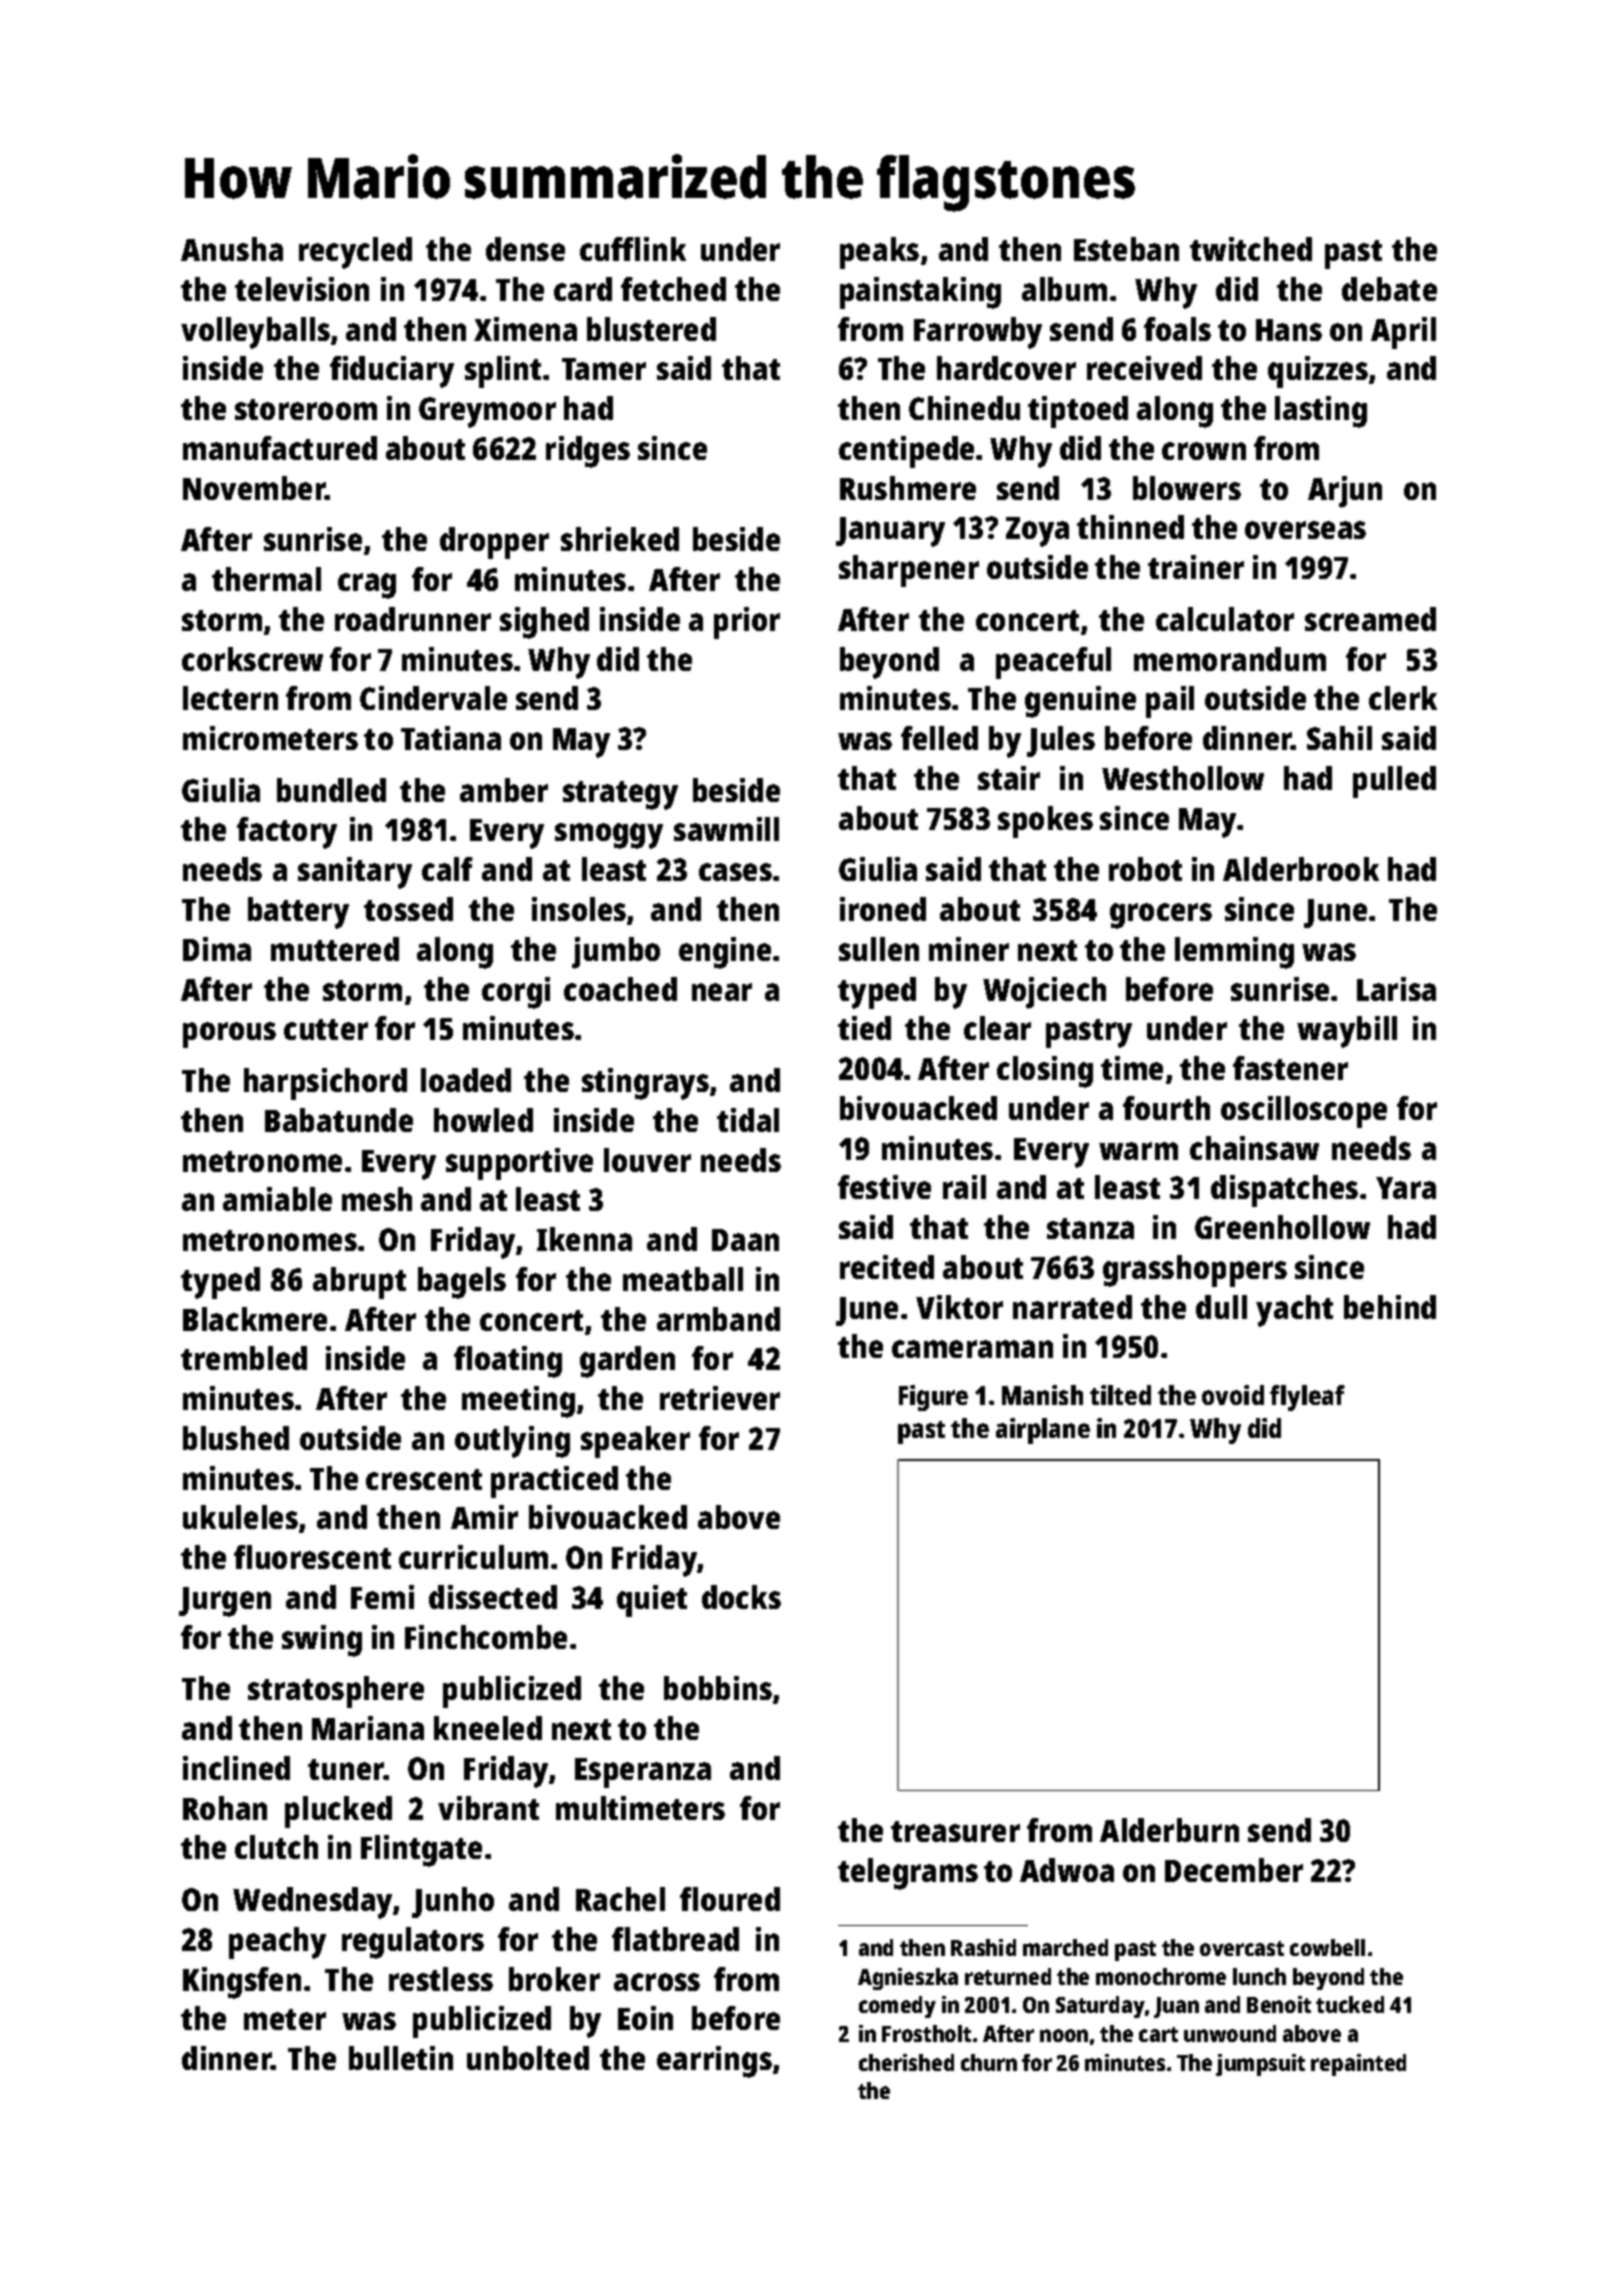 Image resolution: width=1620 pixels, height=2292 pixels. What do you see at coordinates (741, 1597) in the screenshot?
I see `docks` at bounding box center [741, 1597].
